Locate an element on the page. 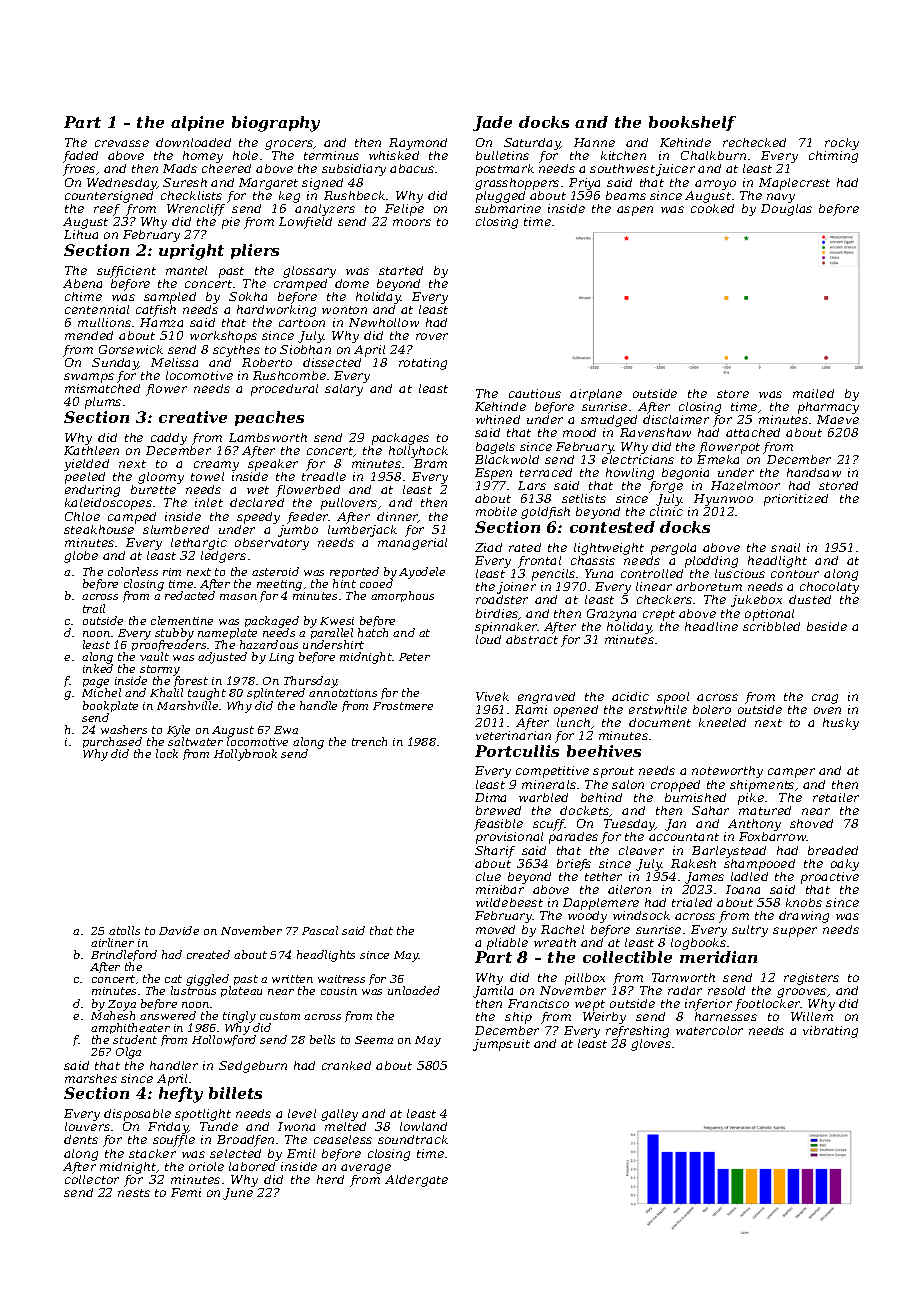 This image has height=1308, width=924. disposable is located at coordinates (137, 1115).
